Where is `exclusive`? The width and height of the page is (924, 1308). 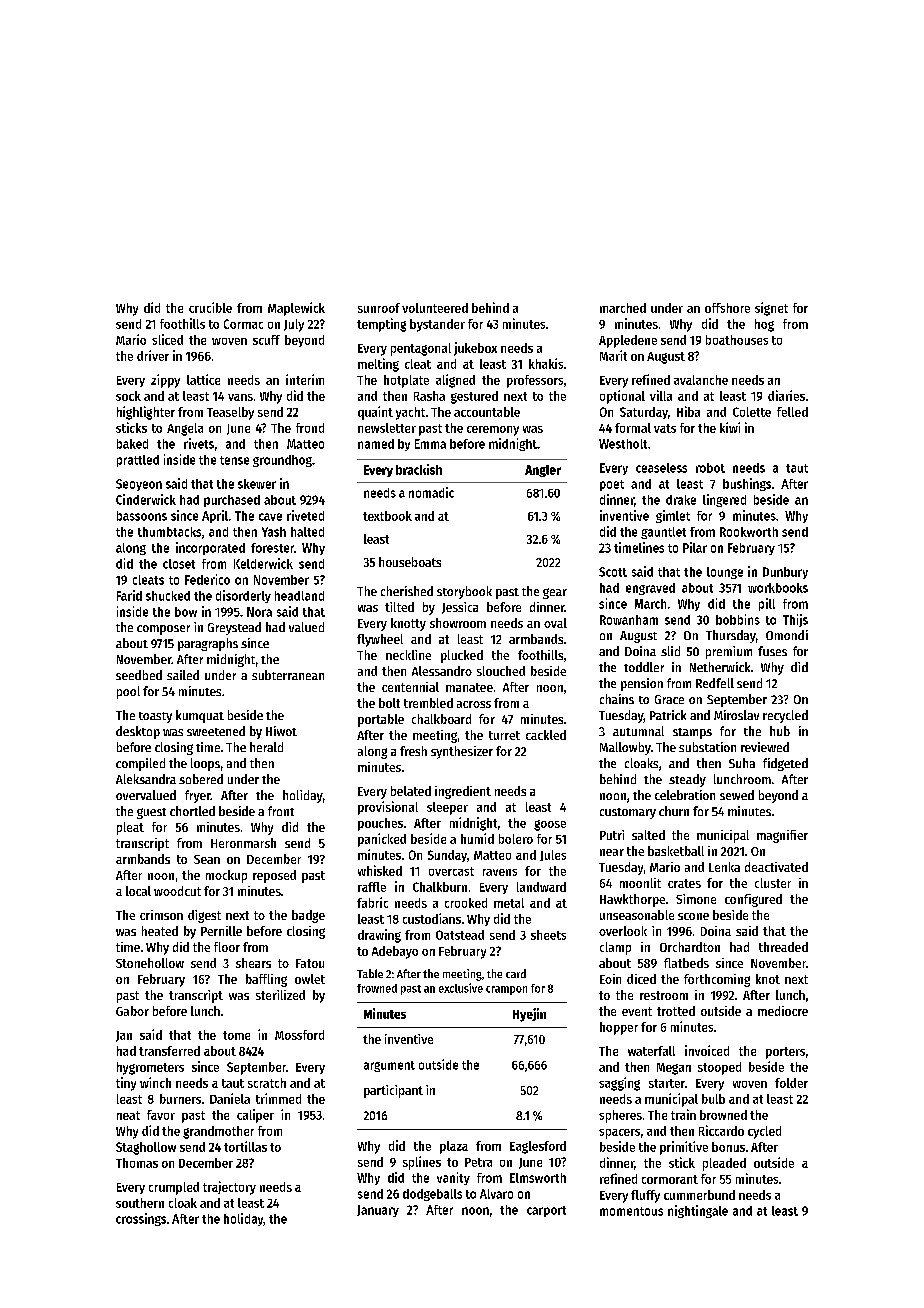 exclusive is located at coordinates (461, 988).
